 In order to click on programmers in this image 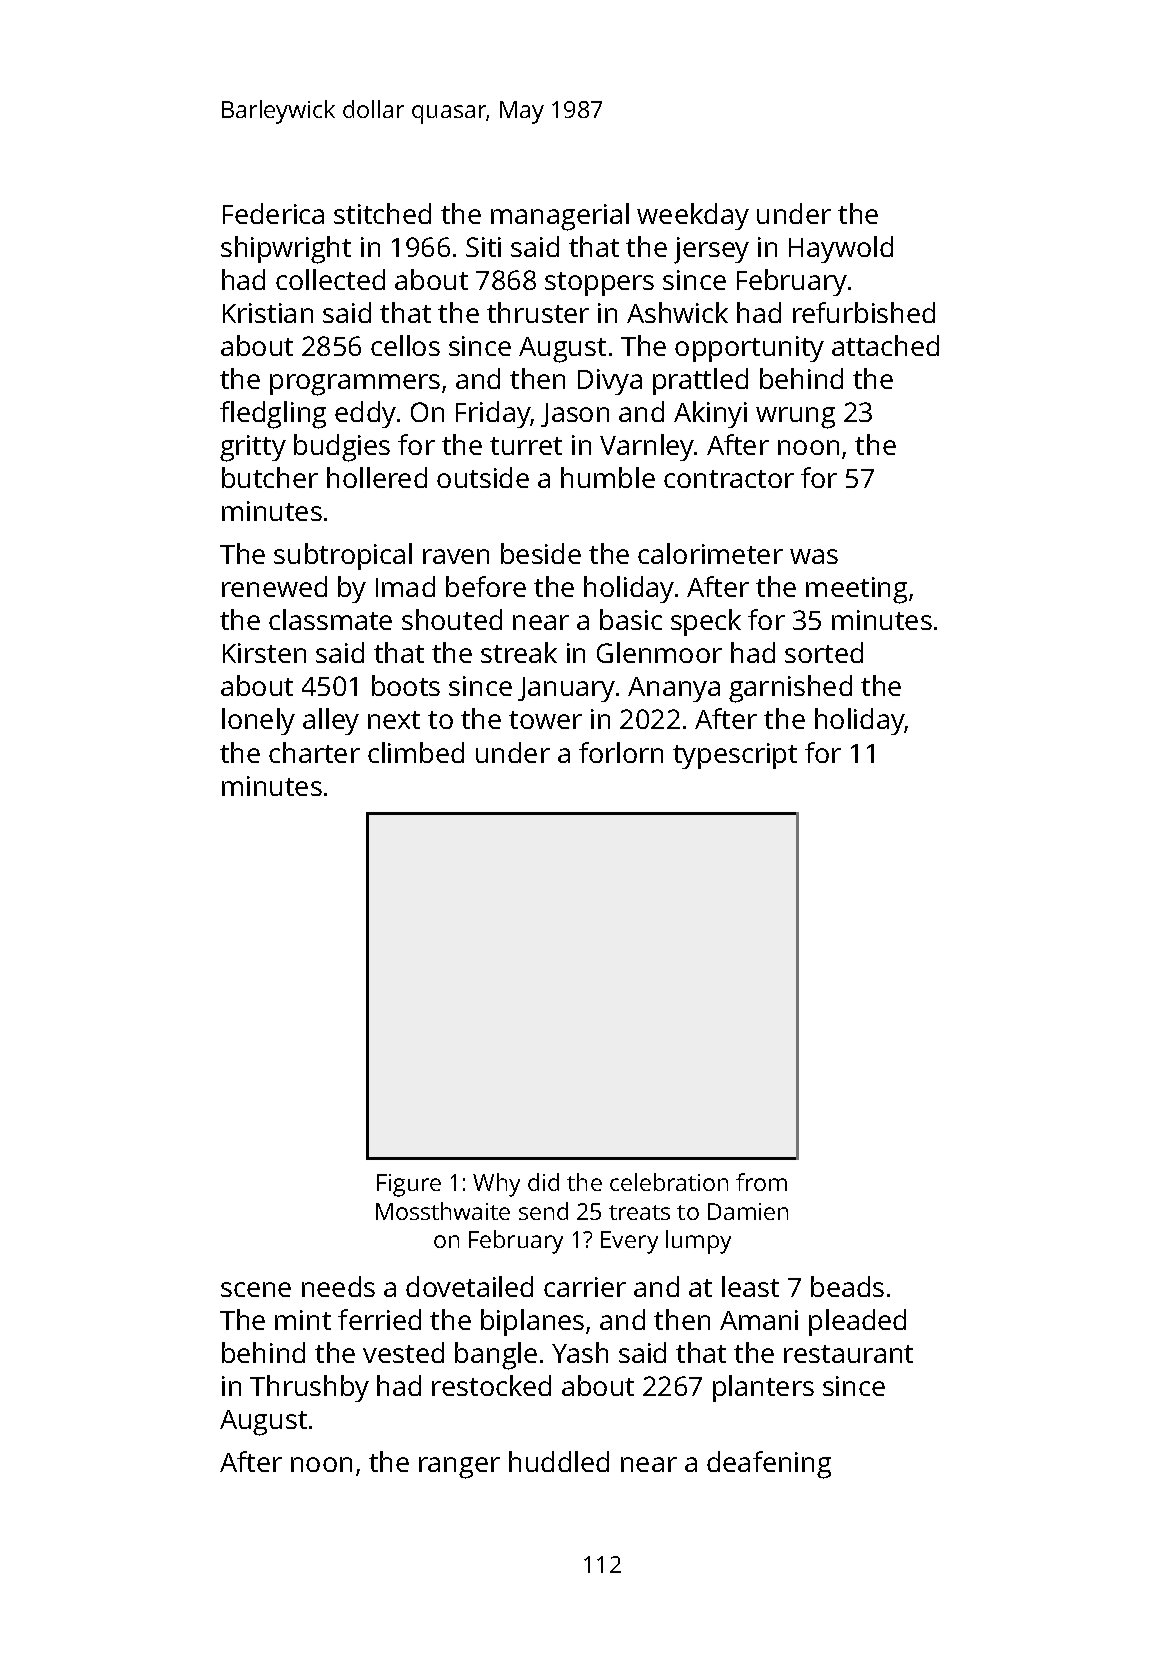, I will do `click(355, 385)`.
